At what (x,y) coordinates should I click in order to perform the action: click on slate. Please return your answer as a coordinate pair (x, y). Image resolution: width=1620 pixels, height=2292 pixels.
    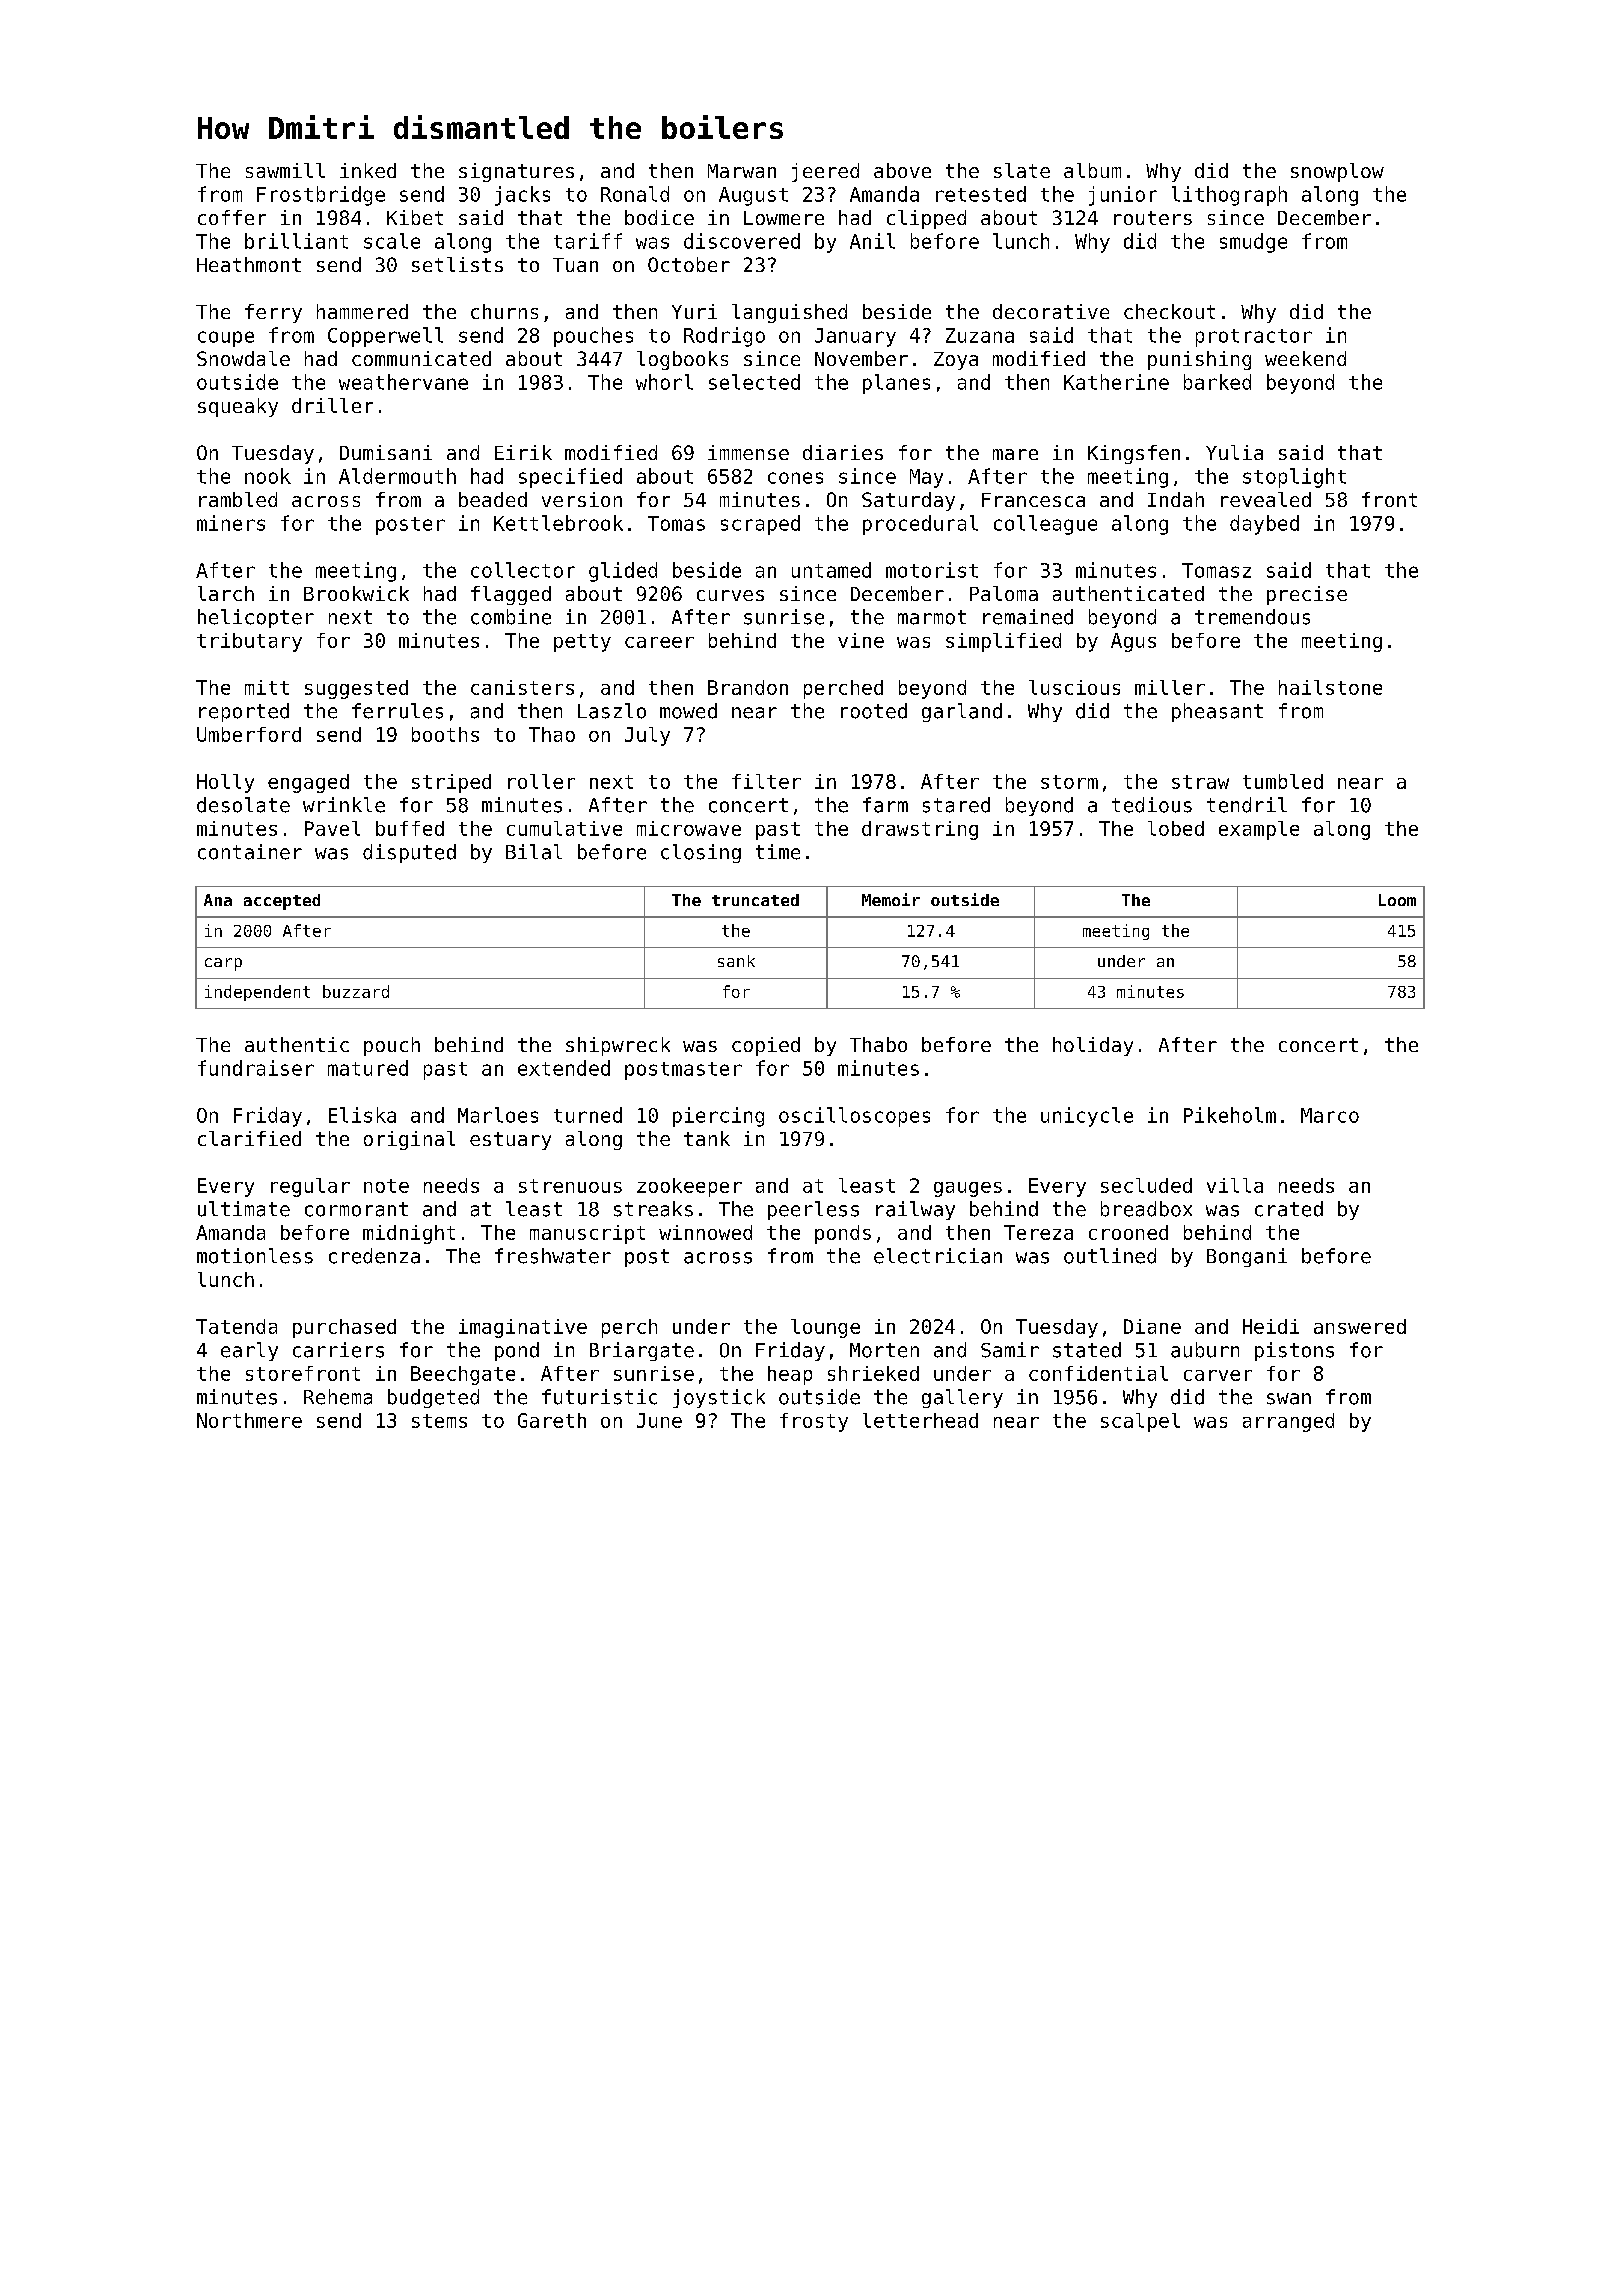
    Looking at the image, I should click on (1022, 170).
